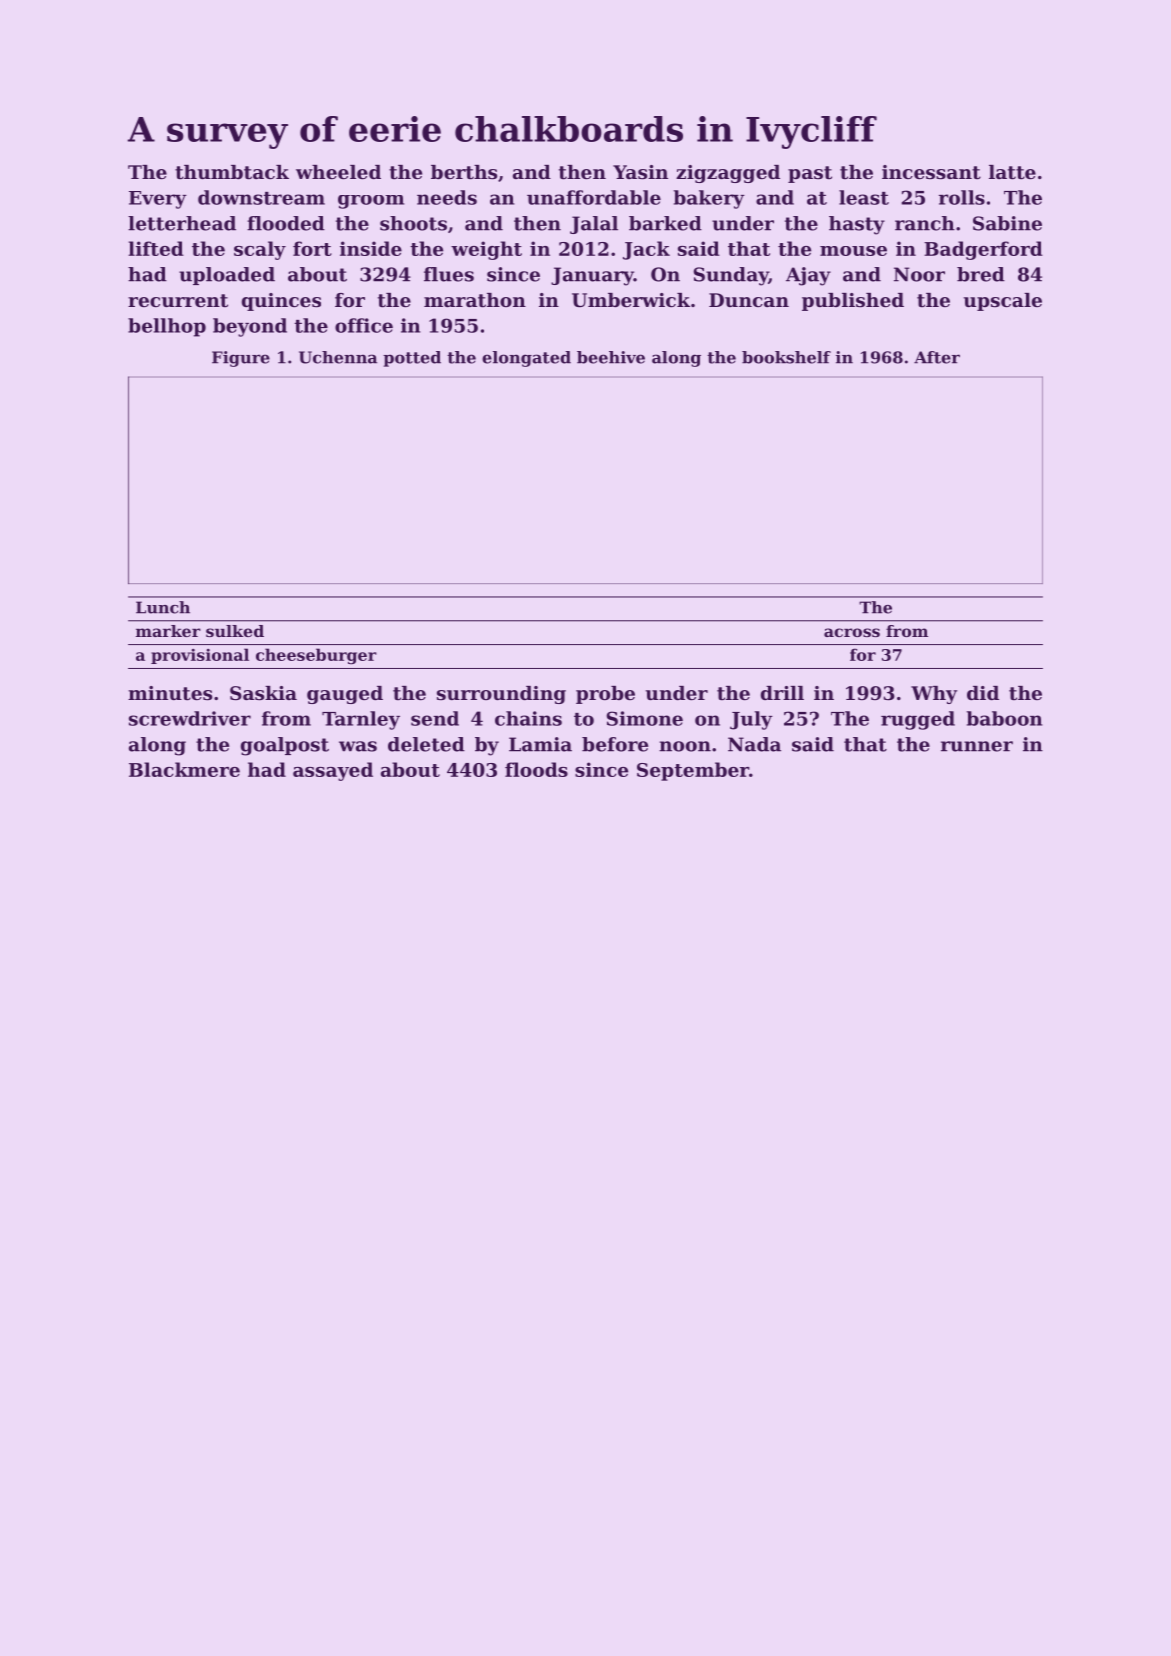  Describe the element at coordinates (184, 769) in the screenshot. I see `Blackmere` at that location.
